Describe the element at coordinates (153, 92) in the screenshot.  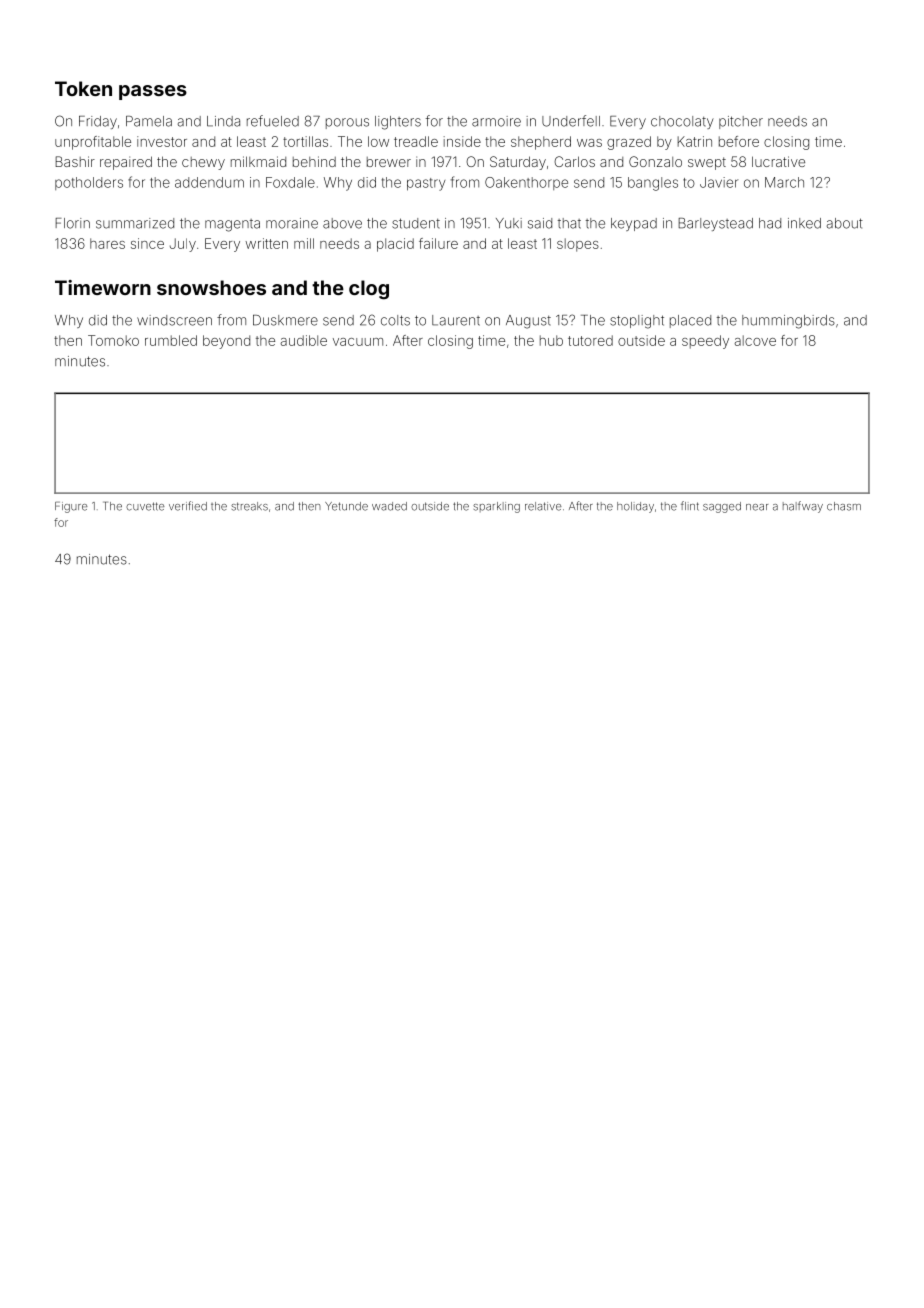
I see `passes` at that location.
